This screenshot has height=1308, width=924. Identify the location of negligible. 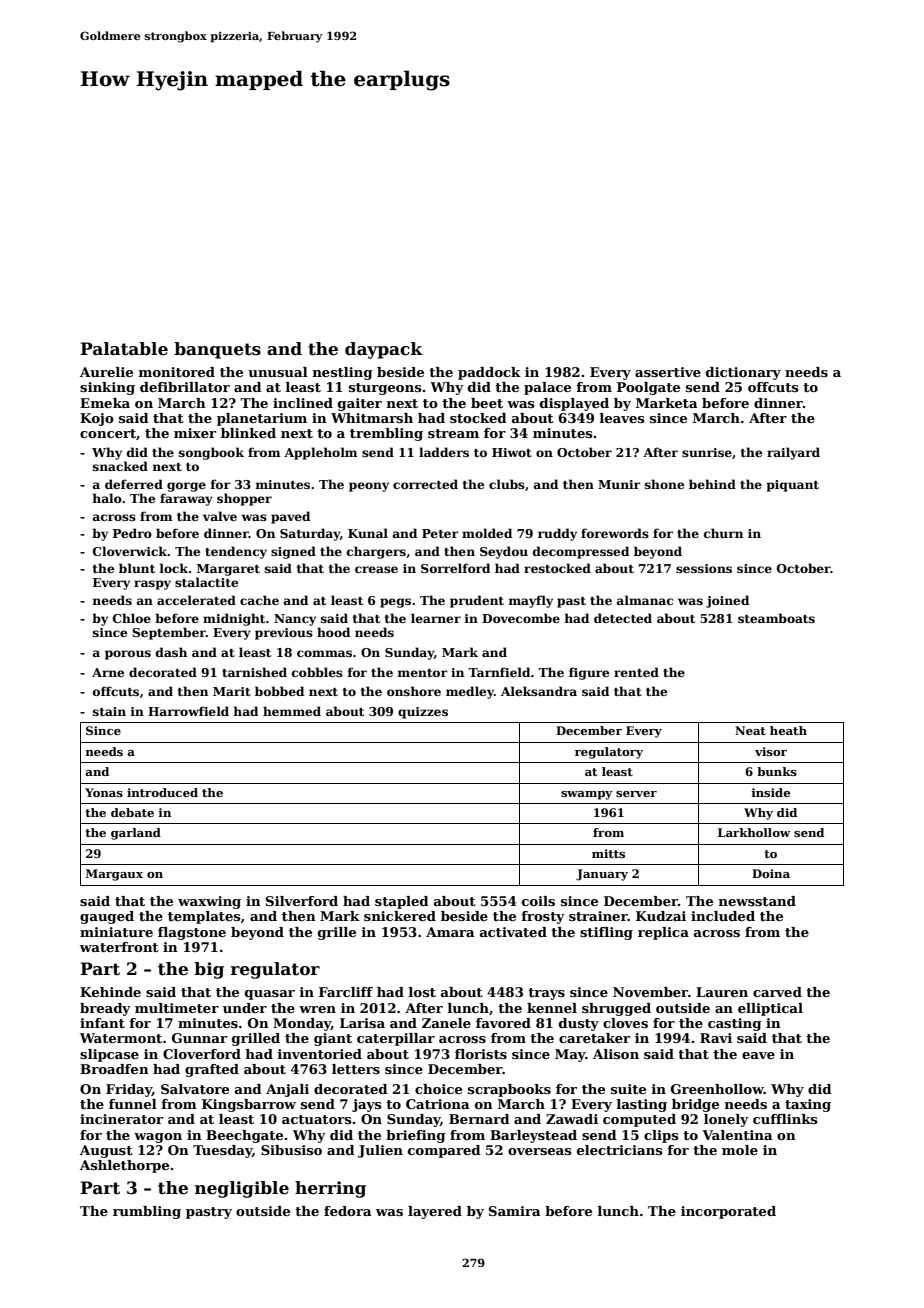
(242, 1189).
